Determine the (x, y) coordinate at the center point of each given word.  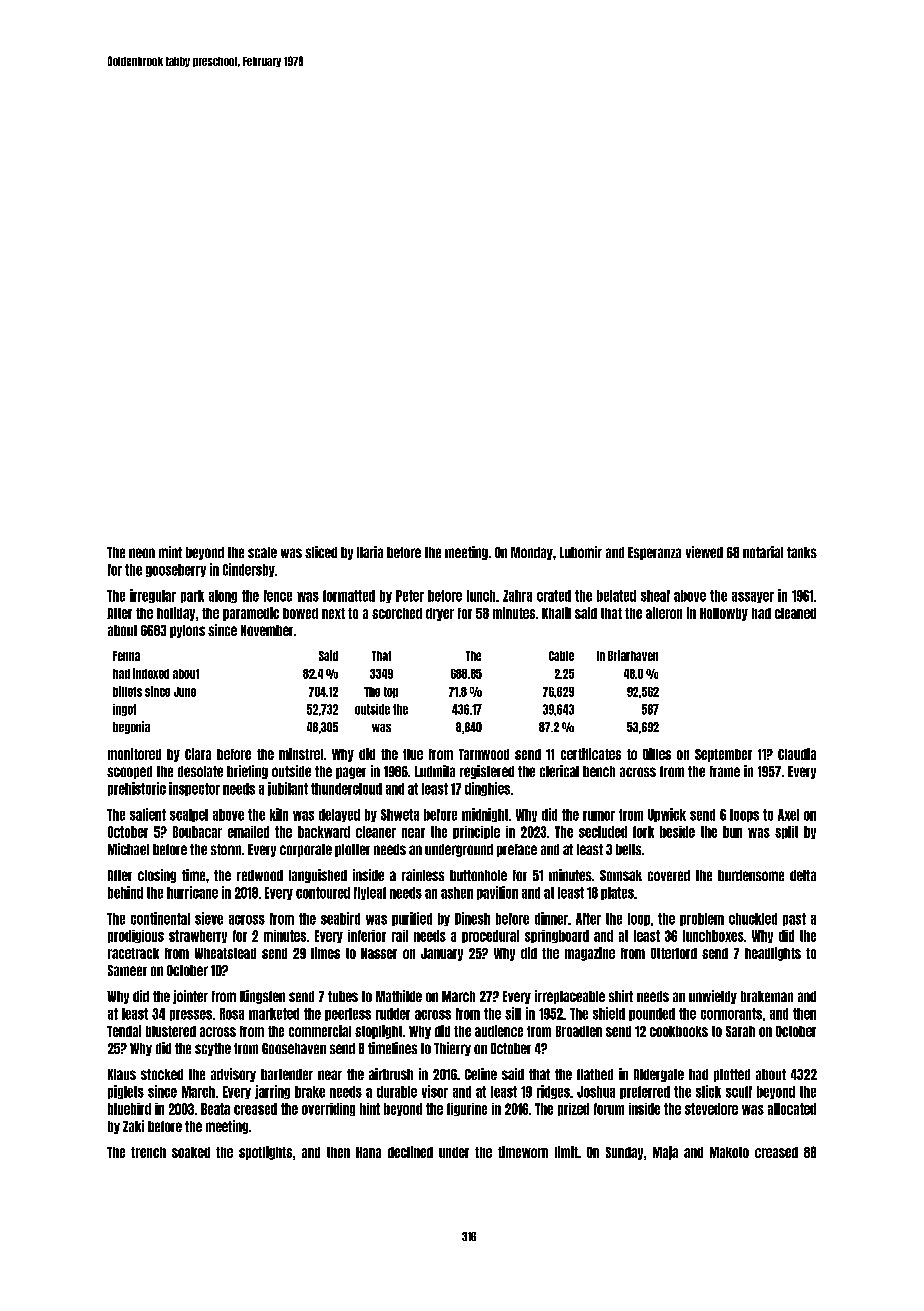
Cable (561, 656)
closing (157, 876)
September (723, 755)
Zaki (133, 1126)
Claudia (797, 754)
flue (413, 754)
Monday (532, 553)
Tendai (124, 1031)
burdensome (751, 875)
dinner (551, 918)
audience (499, 1031)
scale (262, 552)
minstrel (301, 754)
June (185, 692)
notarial (763, 552)
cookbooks (679, 1031)
